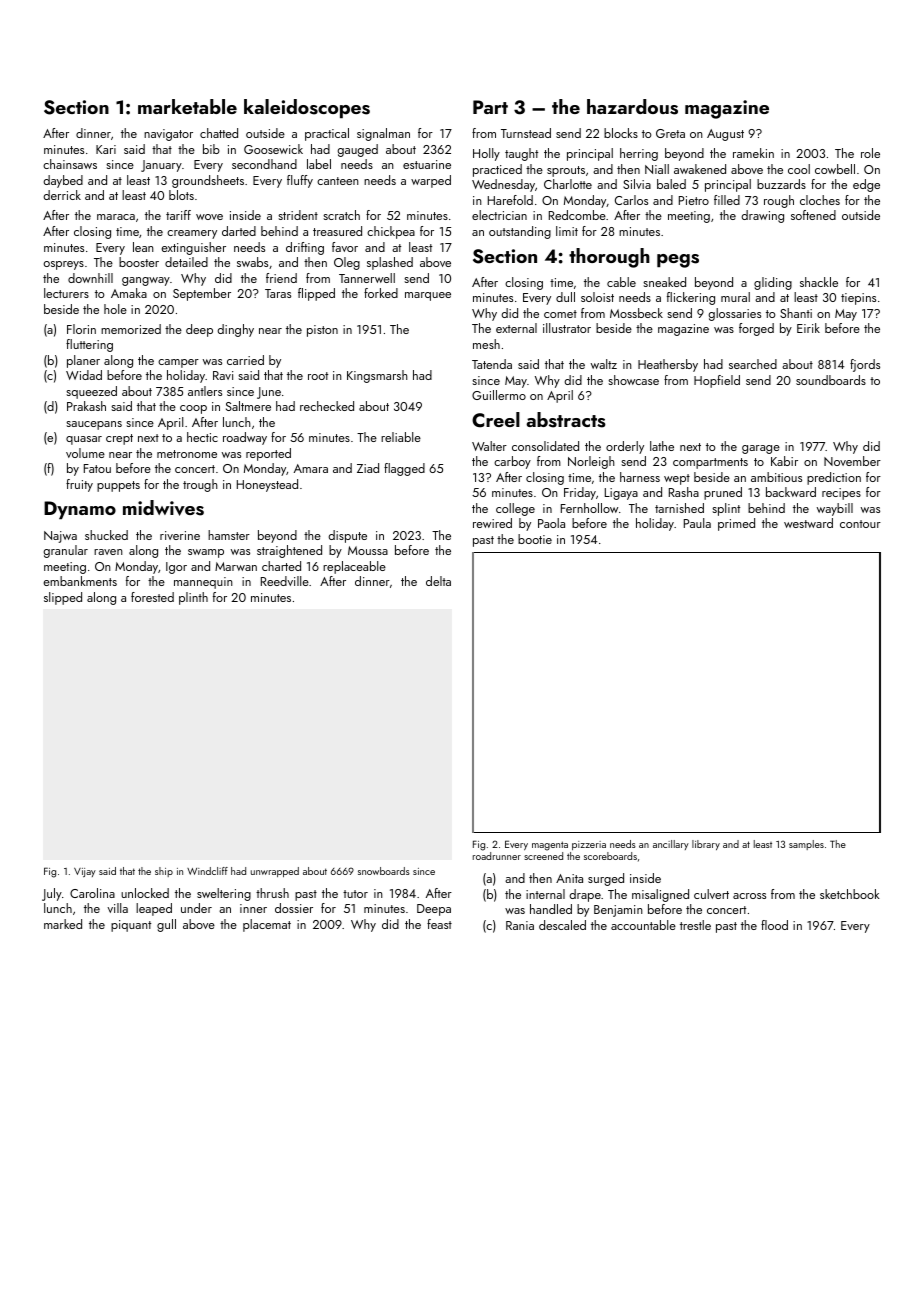 Image resolution: width=924 pixels, height=1308 pixels. What do you see at coordinates (307, 108) in the screenshot?
I see `kaleidoscopes` at bounding box center [307, 108].
